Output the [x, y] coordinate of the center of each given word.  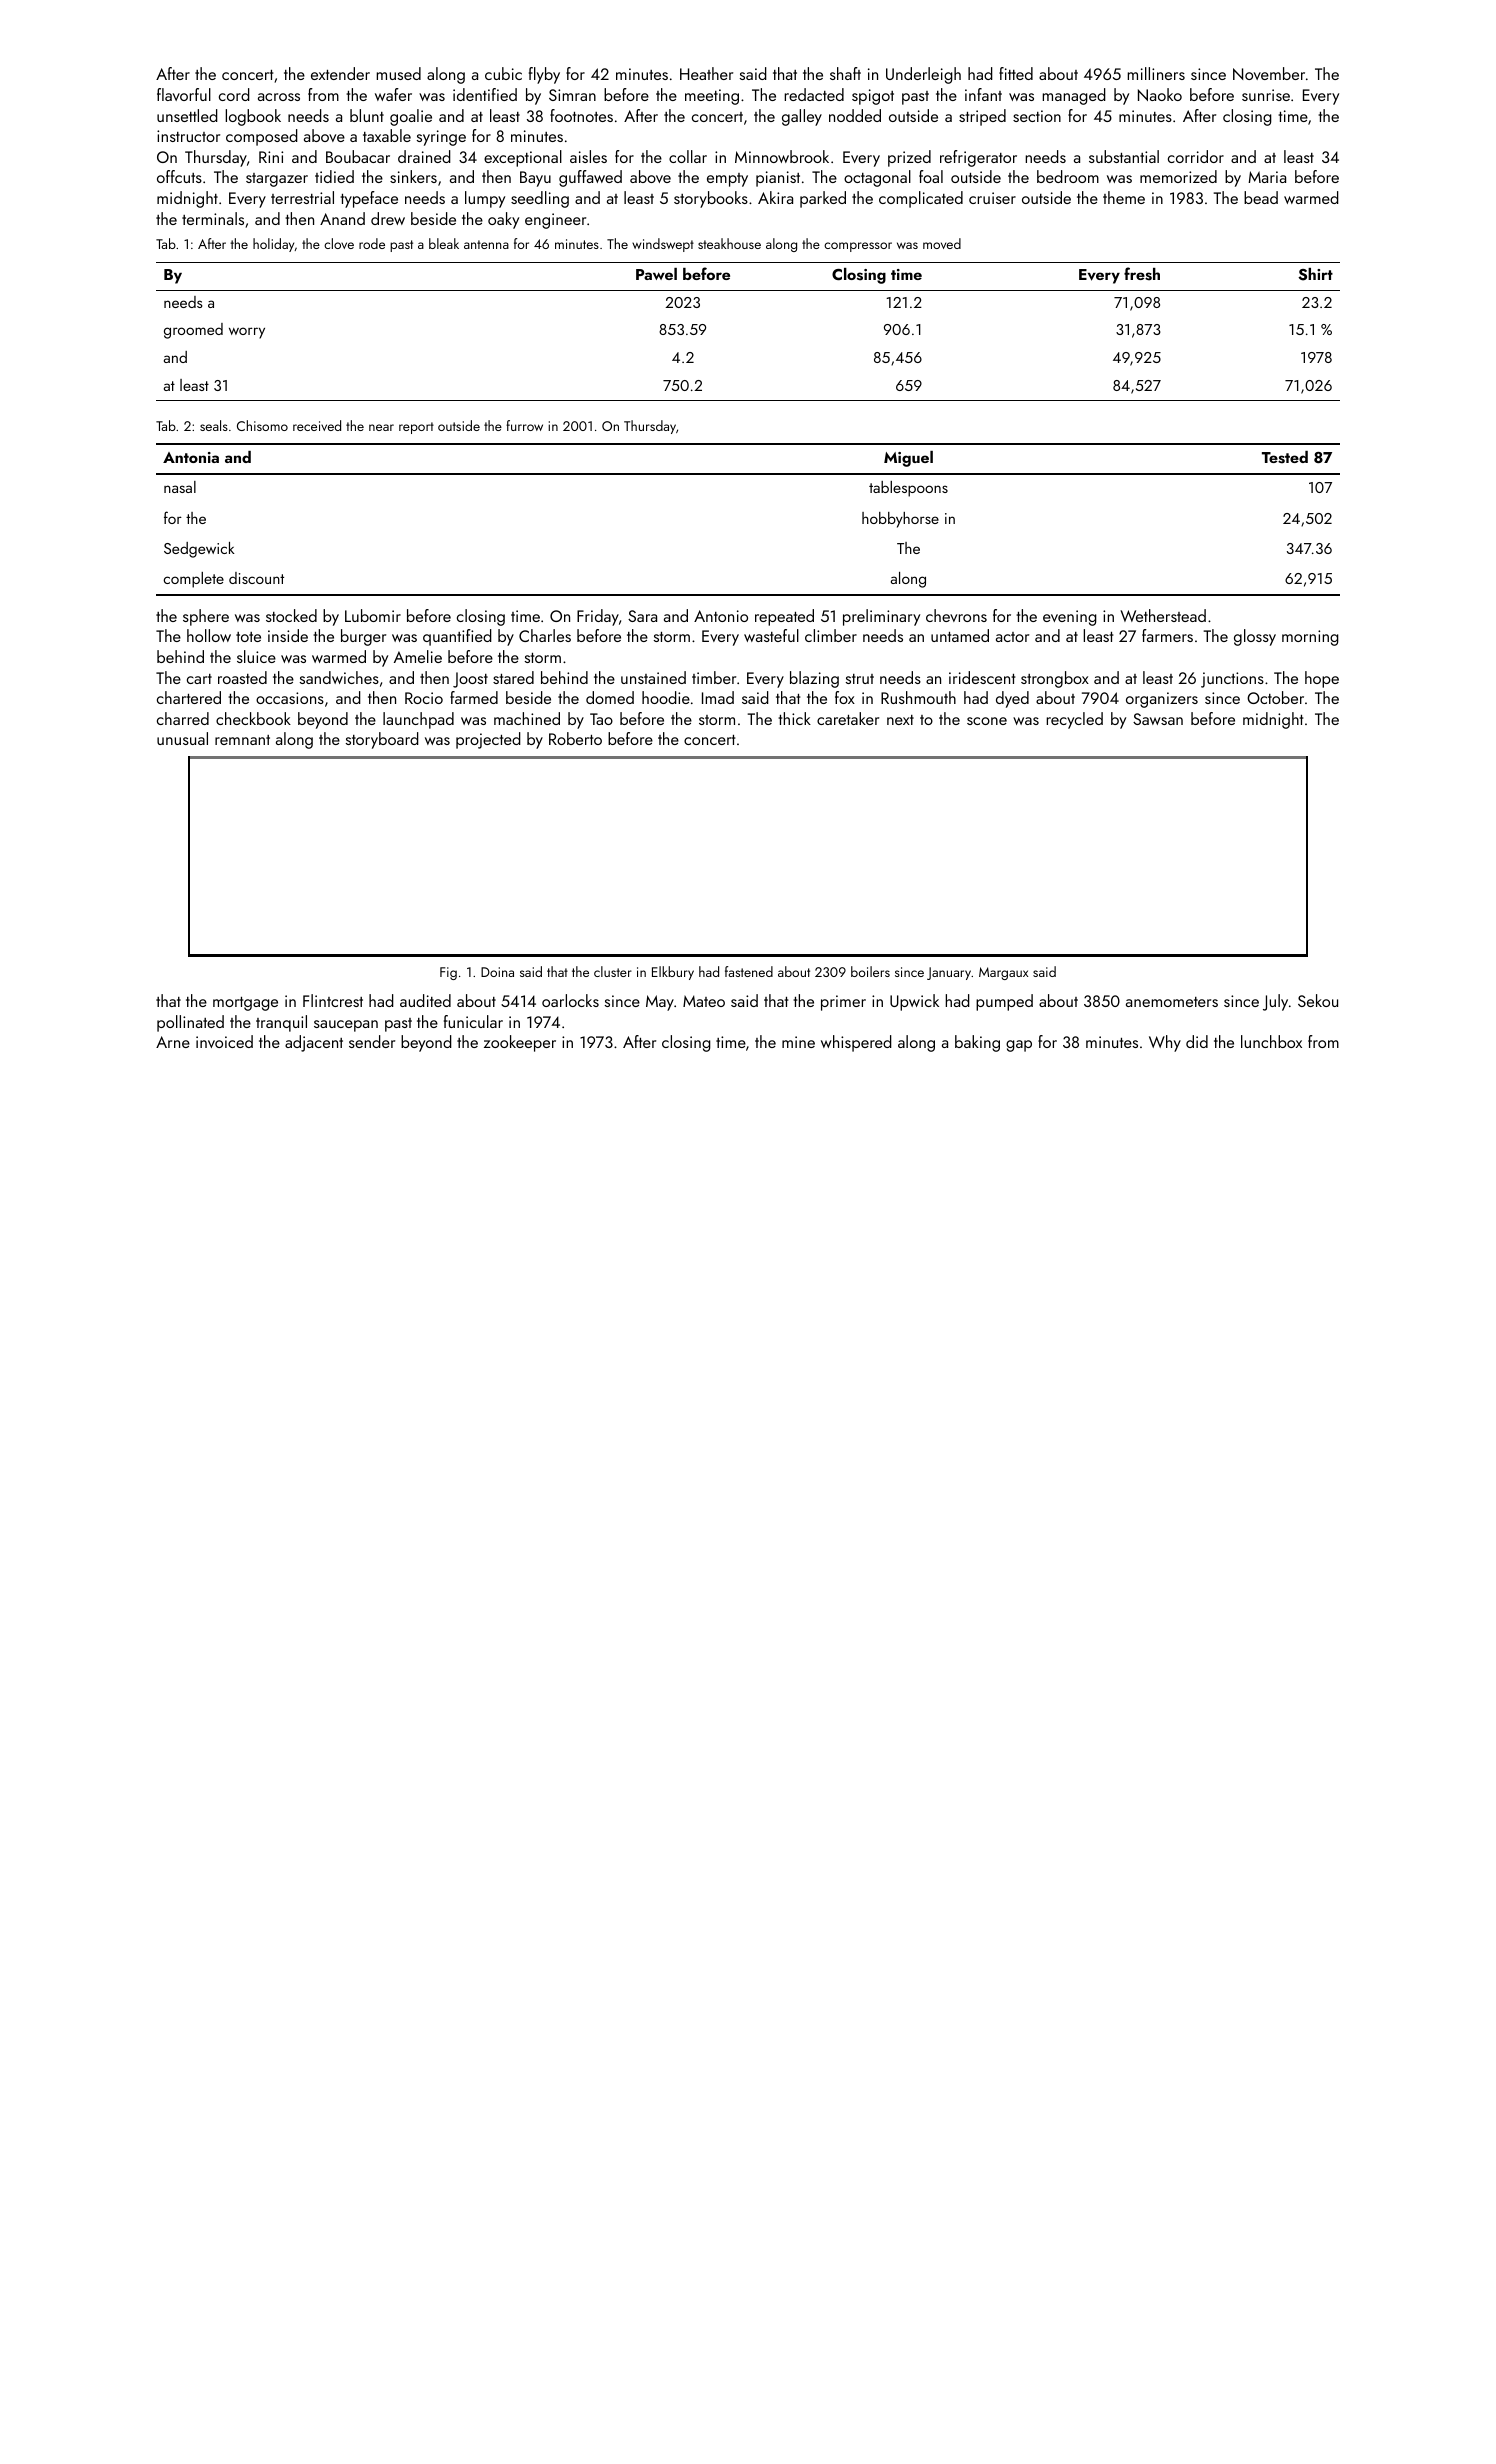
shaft [845, 73]
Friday [598, 617]
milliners [1156, 73]
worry [247, 333]
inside [288, 635]
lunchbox [1271, 1041]
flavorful [184, 94]
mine [798, 1042]
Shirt [1315, 274]
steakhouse [729, 243]
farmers [1167, 635]
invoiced [224, 1041]
